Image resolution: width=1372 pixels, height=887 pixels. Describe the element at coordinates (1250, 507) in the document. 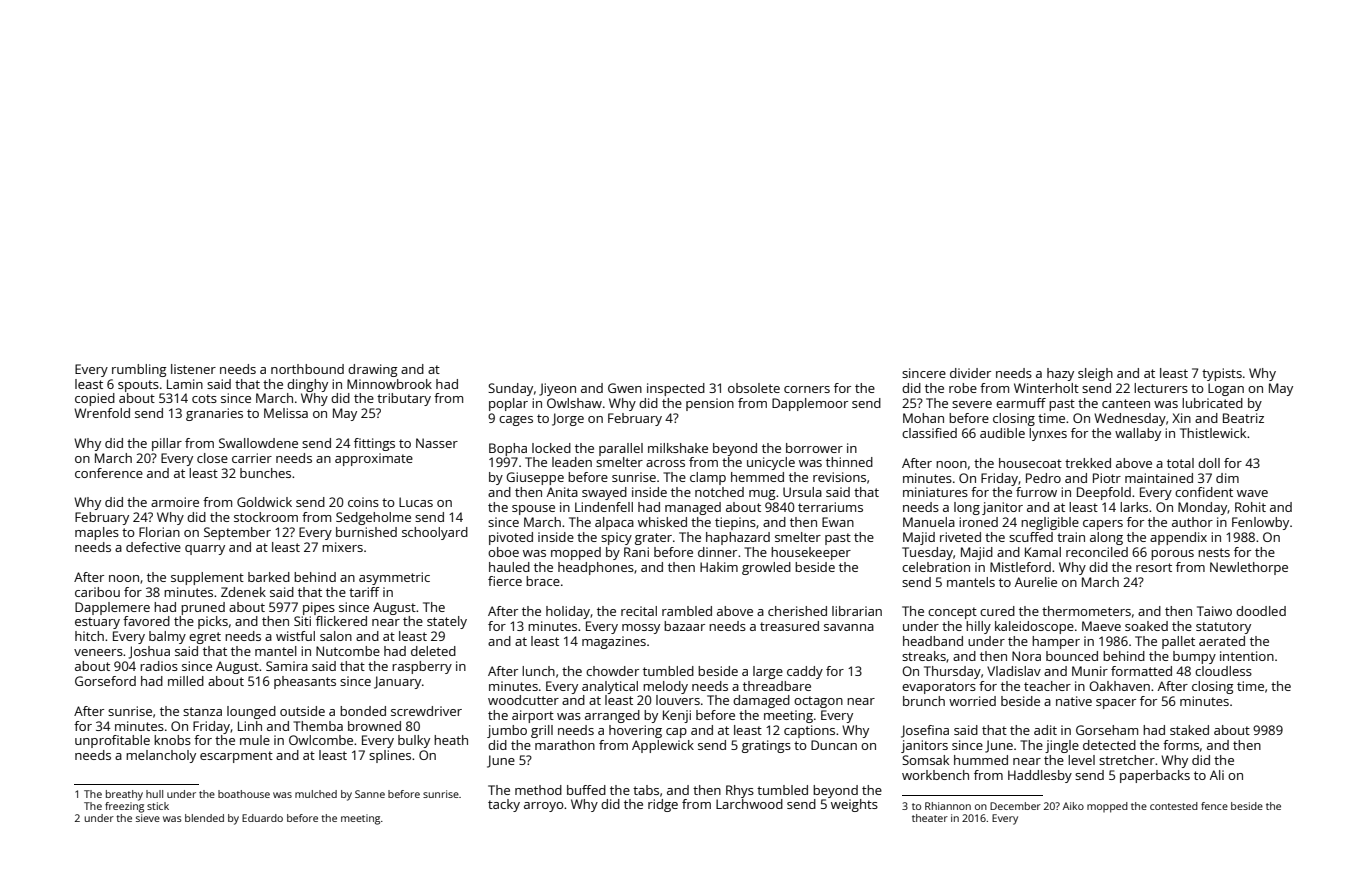

I see `Rohit` at that location.
